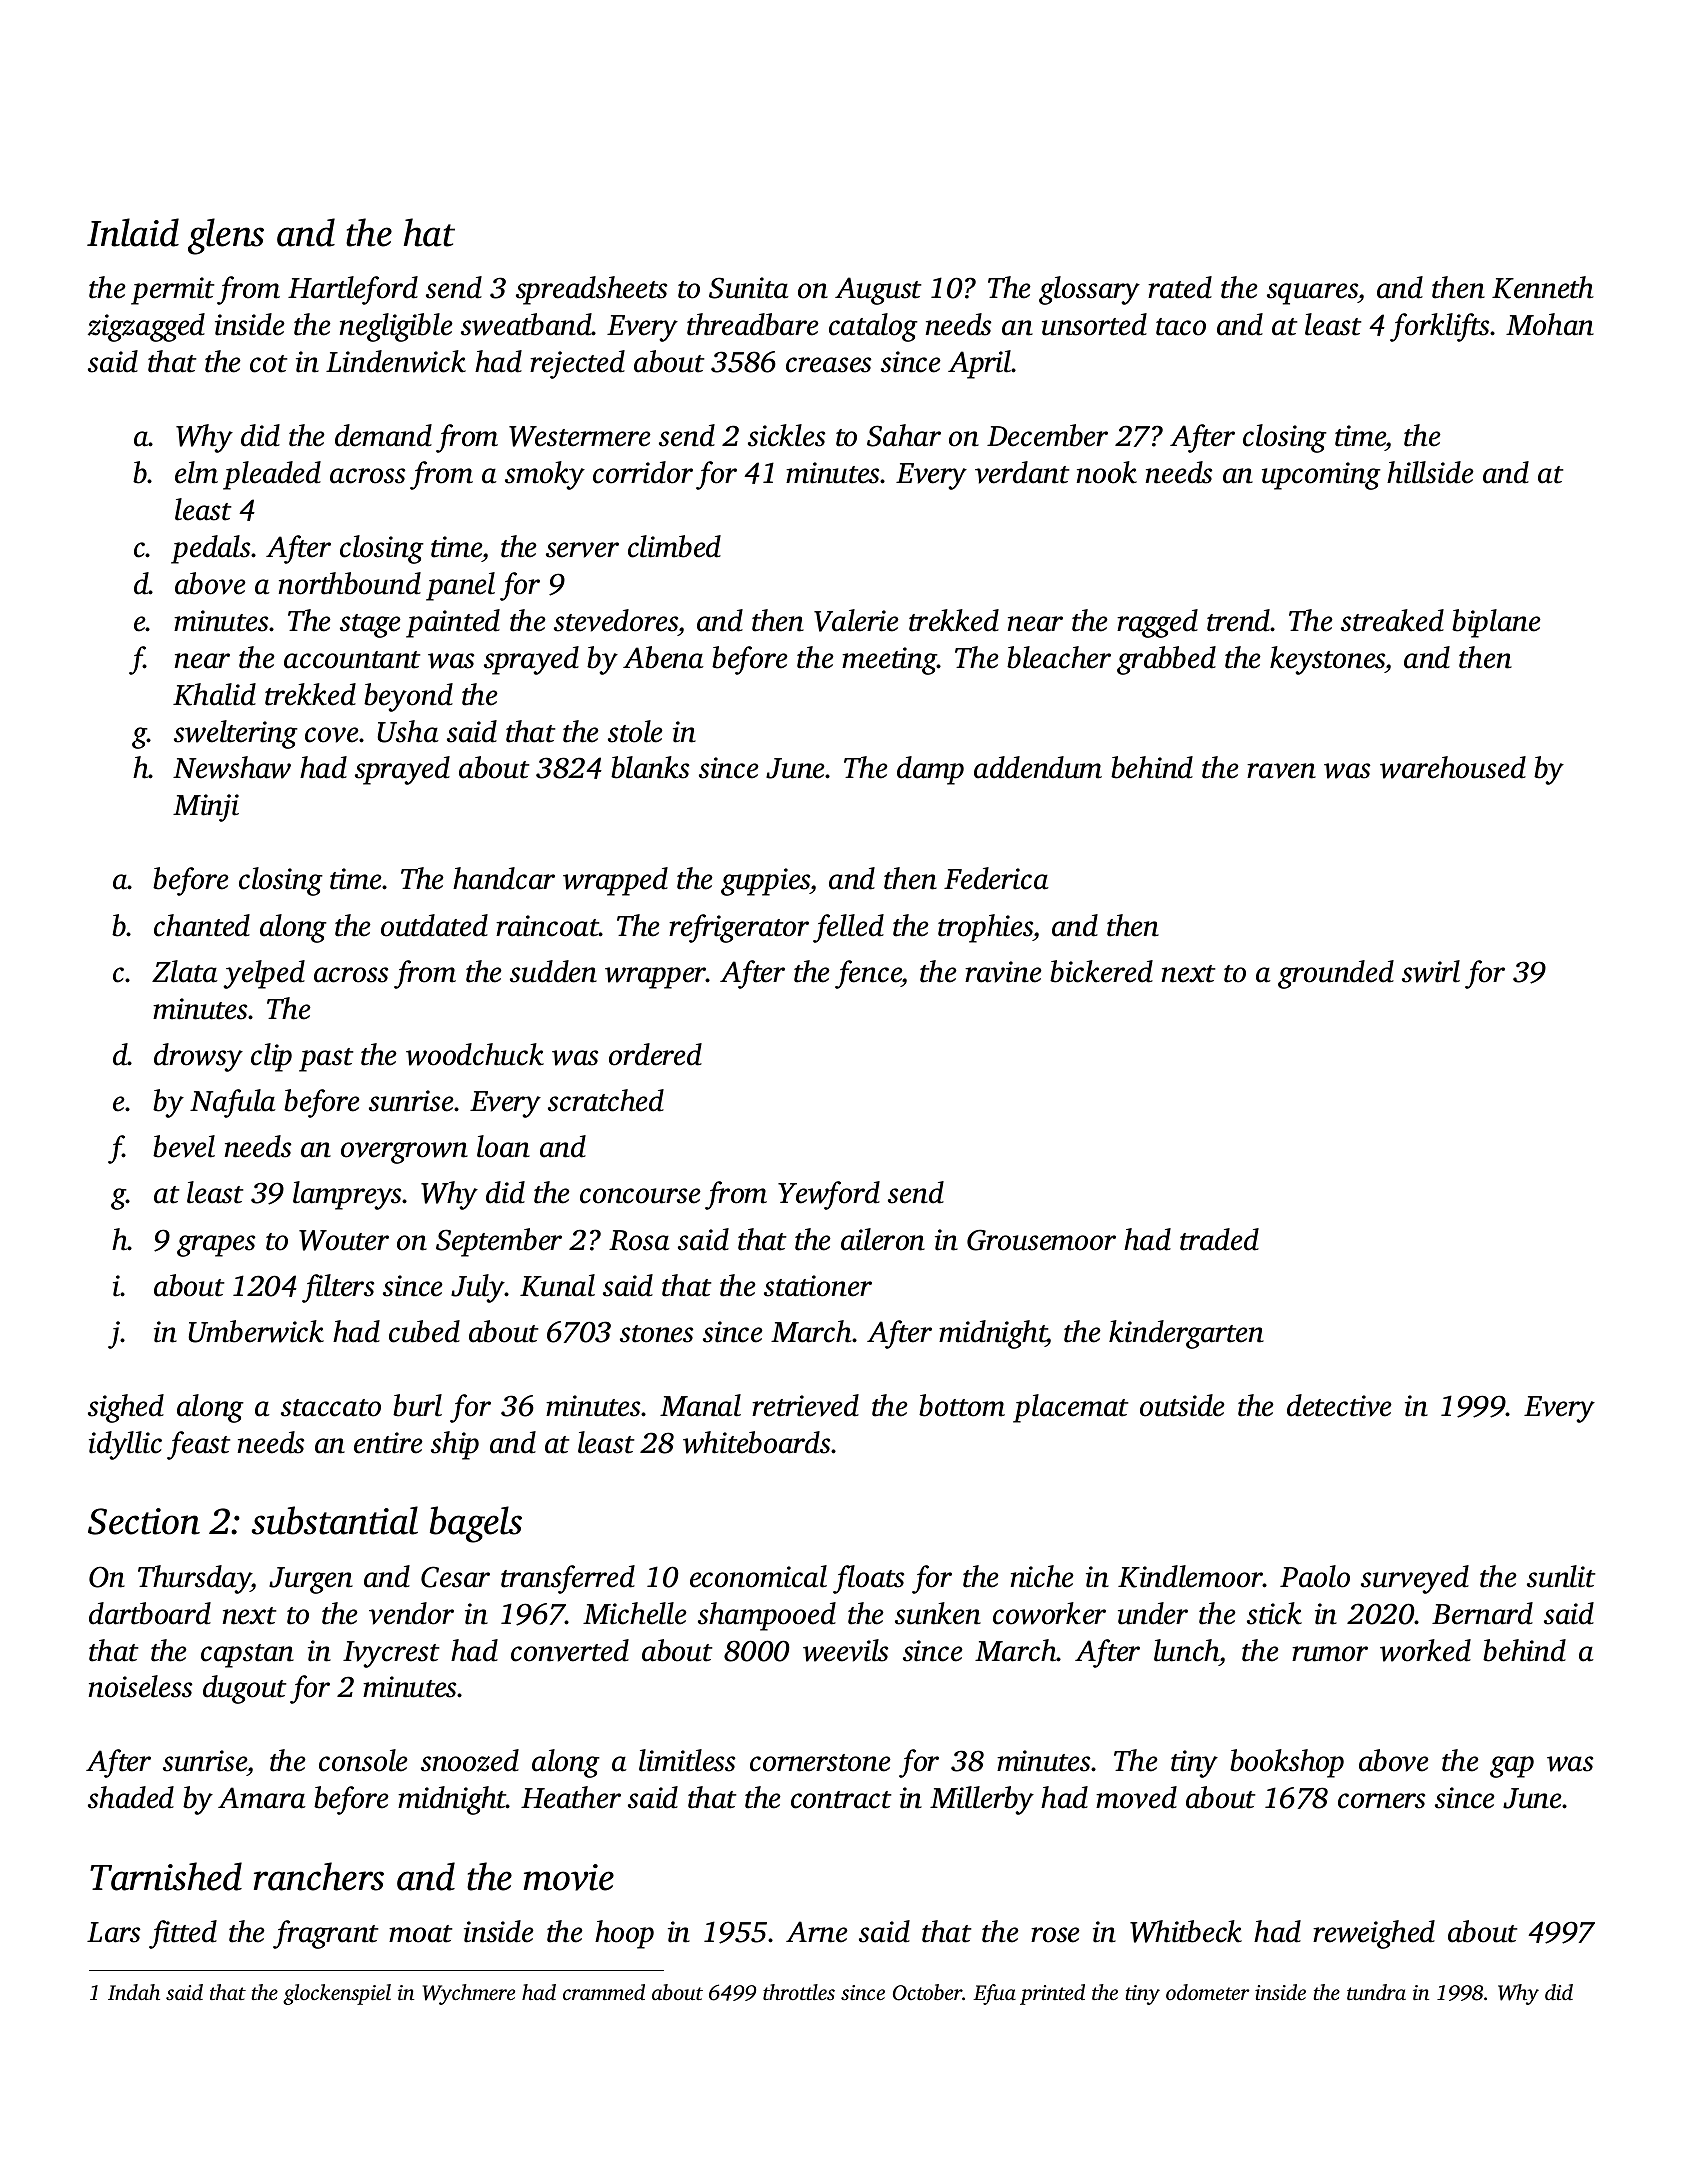 This screenshot has width=1683, height=2178. What do you see at coordinates (1052, 1994) in the screenshot?
I see `printed` at bounding box center [1052, 1994].
